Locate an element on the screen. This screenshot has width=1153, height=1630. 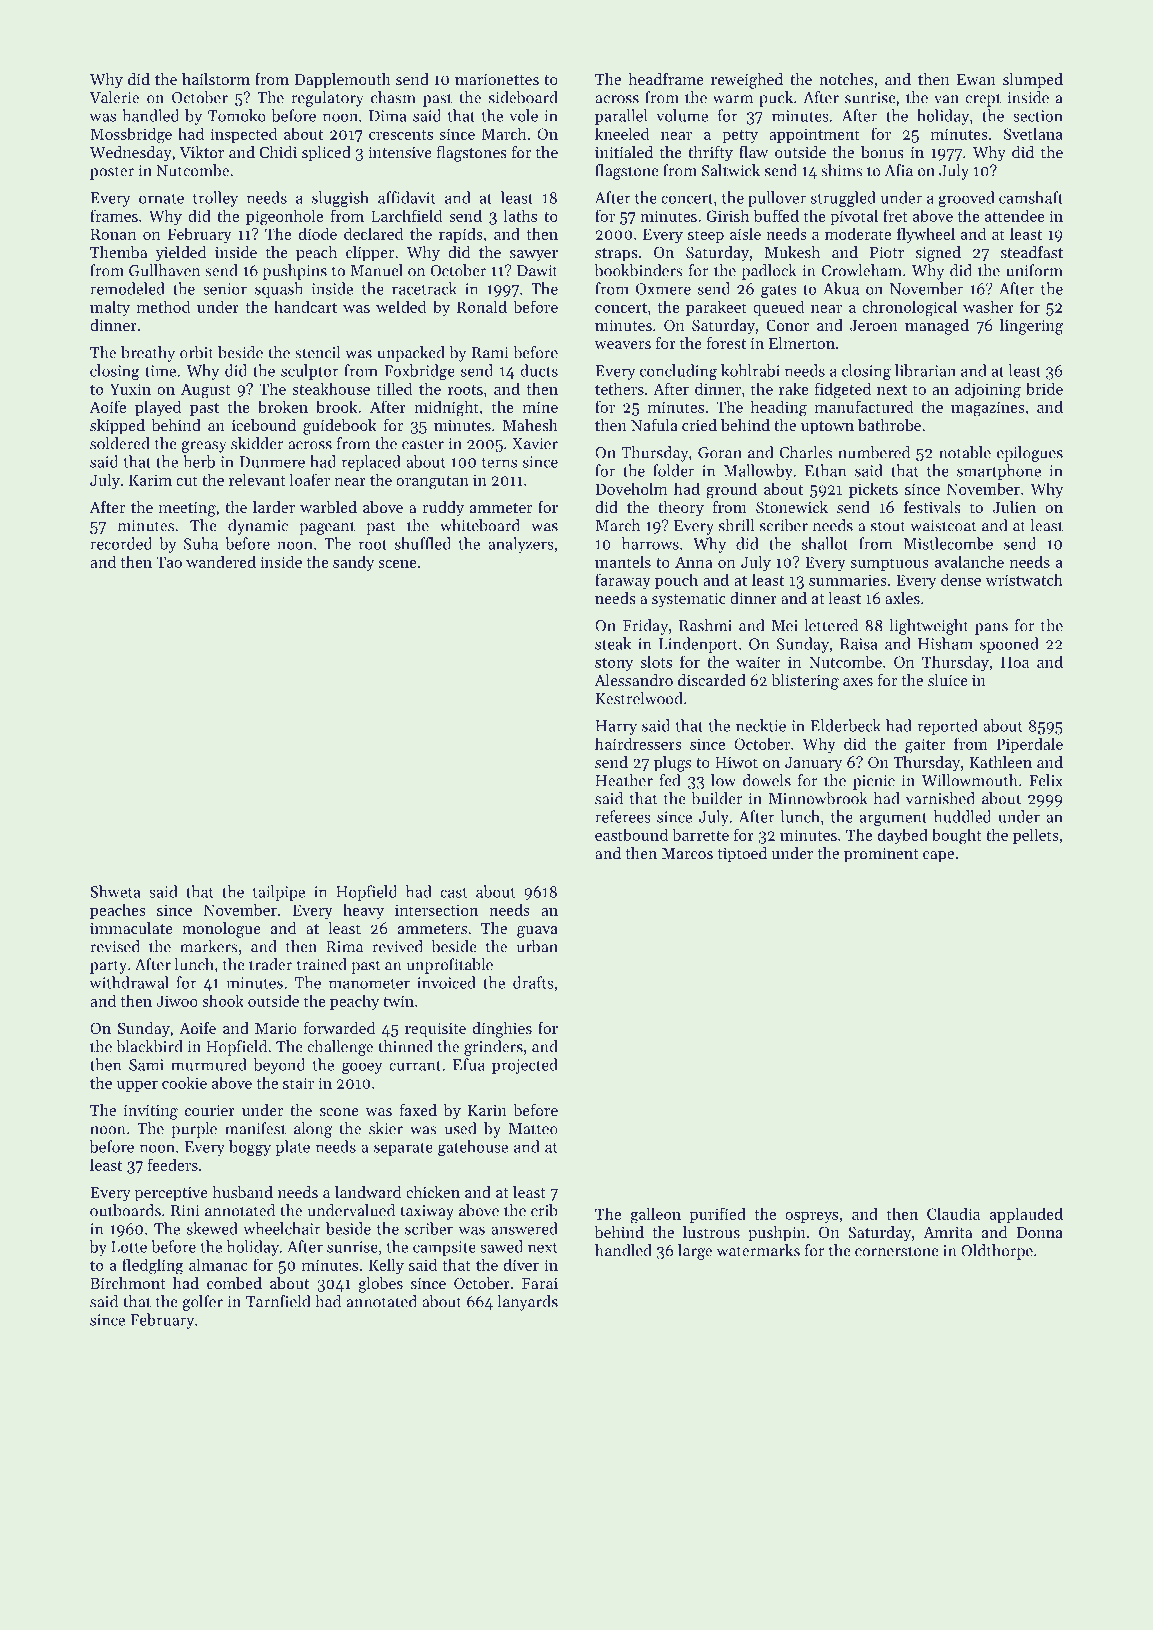
tailpipe is located at coordinates (279, 893).
